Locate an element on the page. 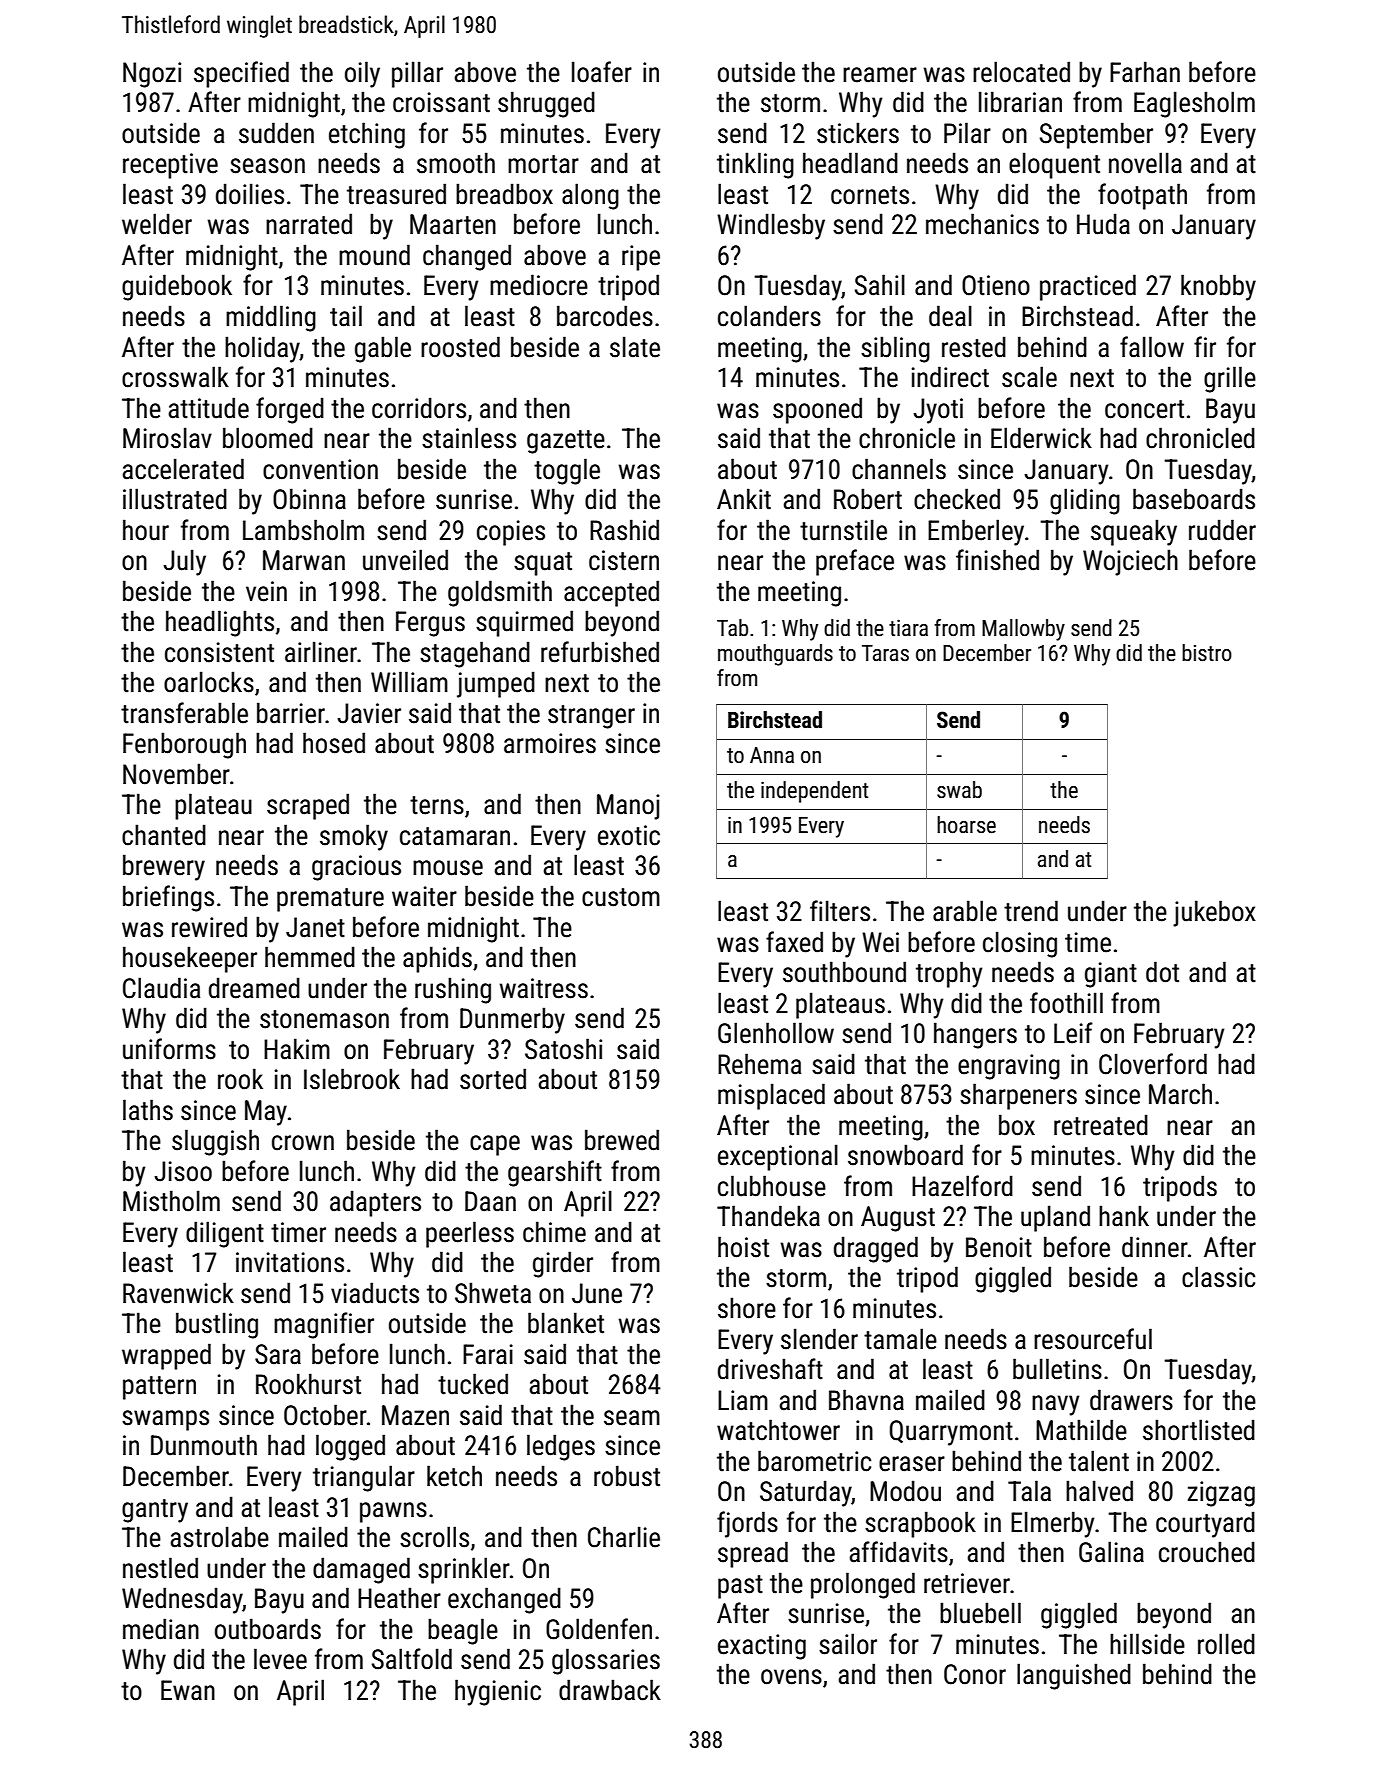 This image has width=1378, height=1783. closing is located at coordinates (1020, 944).
